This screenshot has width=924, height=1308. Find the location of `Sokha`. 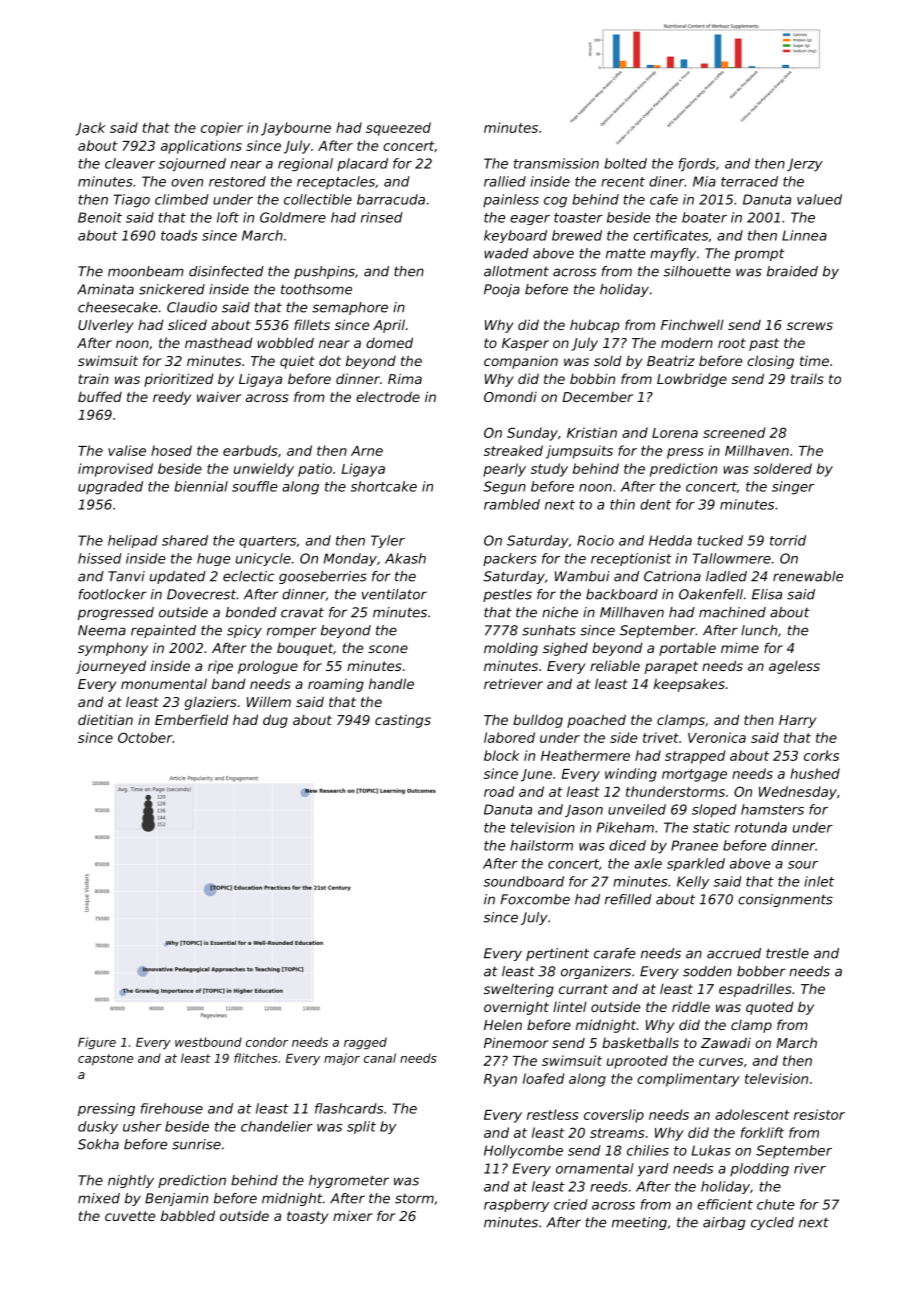

Sokha is located at coordinates (98, 1144).
